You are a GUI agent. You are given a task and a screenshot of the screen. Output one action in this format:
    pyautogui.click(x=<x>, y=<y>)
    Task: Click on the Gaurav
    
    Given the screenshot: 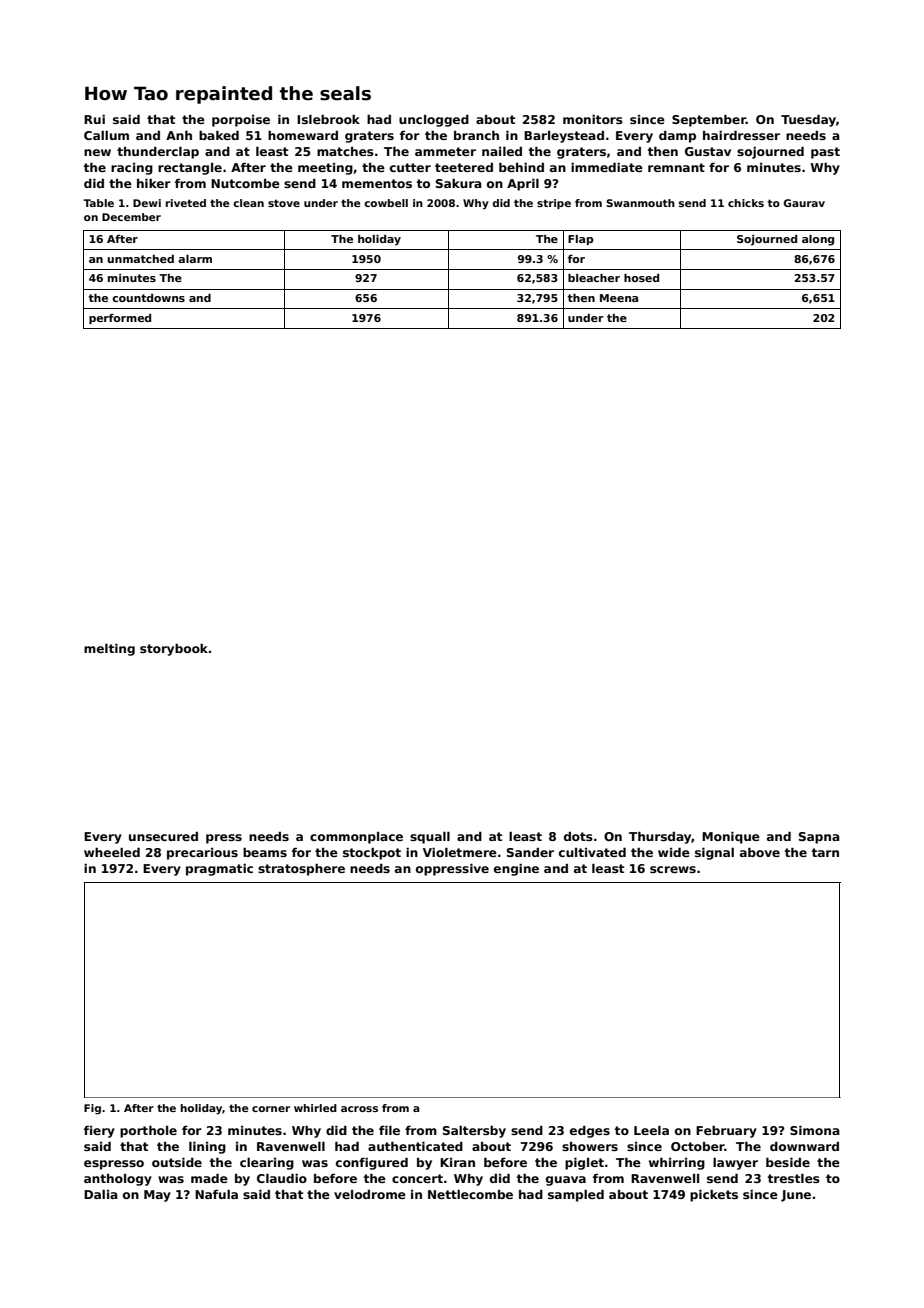 What is the action you would take?
    pyautogui.click(x=804, y=203)
